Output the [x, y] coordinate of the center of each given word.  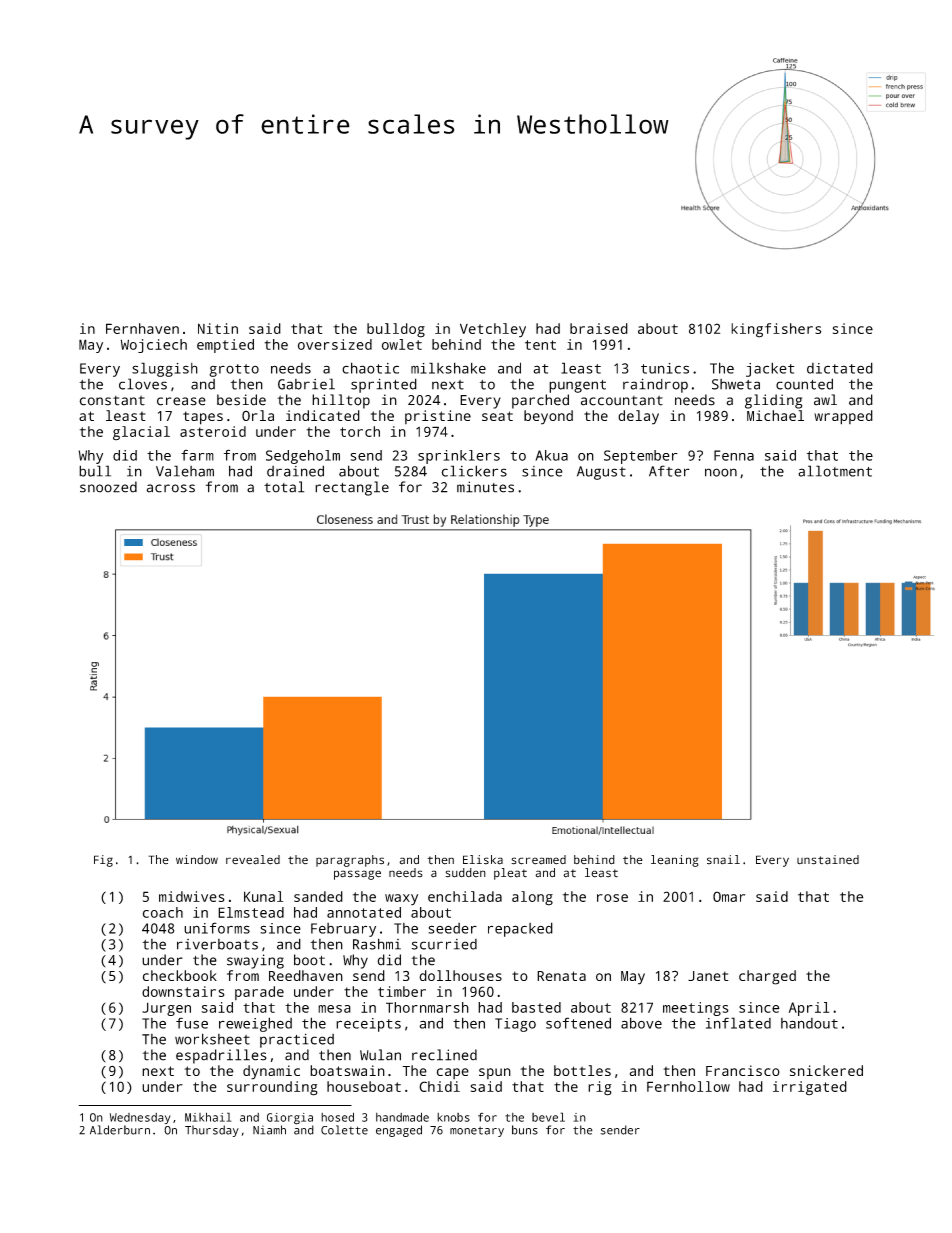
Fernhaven [142, 328]
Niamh [269, 1130]
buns [525, 1130]
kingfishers [776, 330]
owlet [402, 344]
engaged [399, 1131]
